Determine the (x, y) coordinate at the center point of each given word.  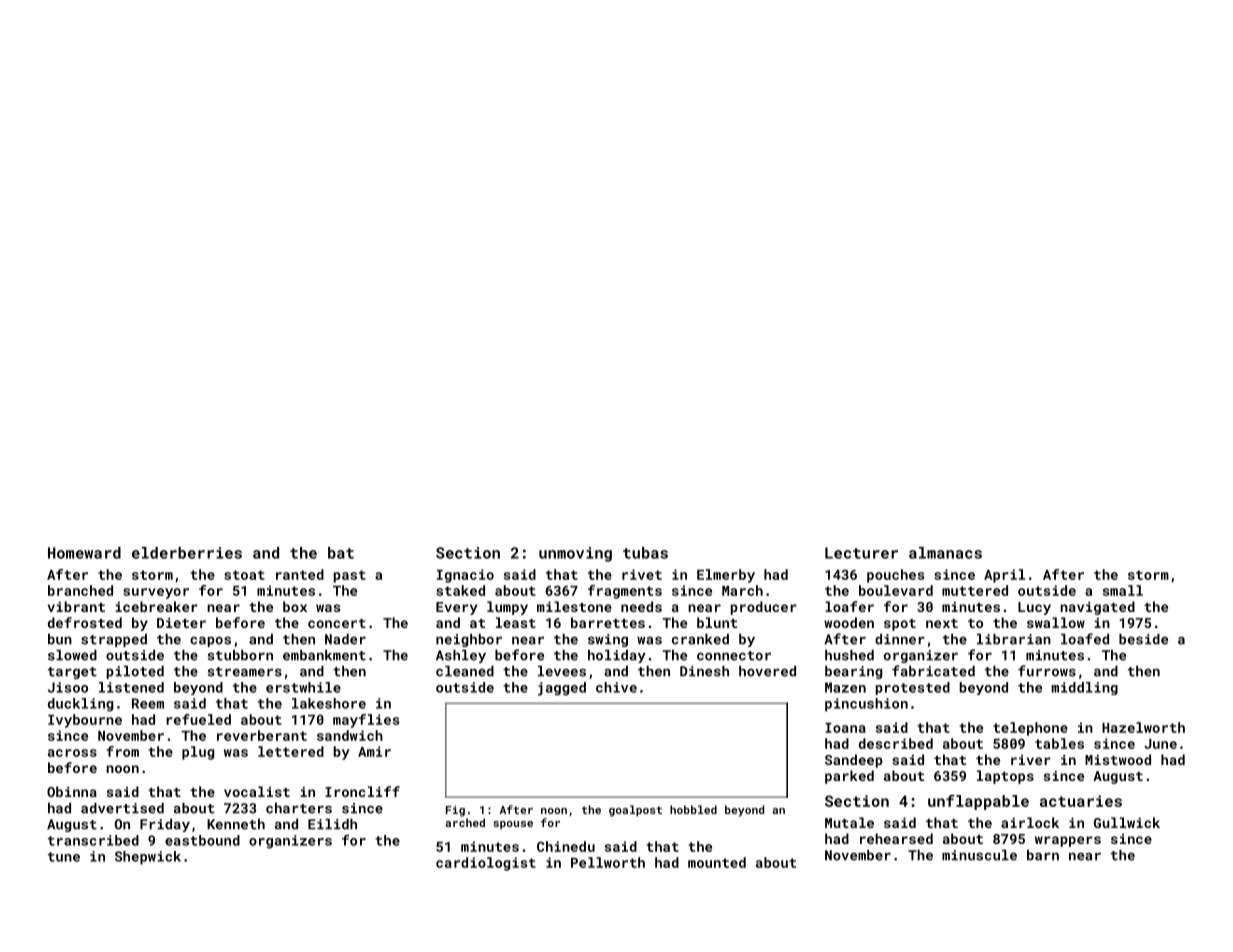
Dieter (181, 623)
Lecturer (861, 553)
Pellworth (608, 862)
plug (198, 753)
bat (341, 553)
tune (64, 857)
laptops (1005, 777)
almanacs (945, 553)
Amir (374, 751)
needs (641, 606)
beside (1143, 639)
